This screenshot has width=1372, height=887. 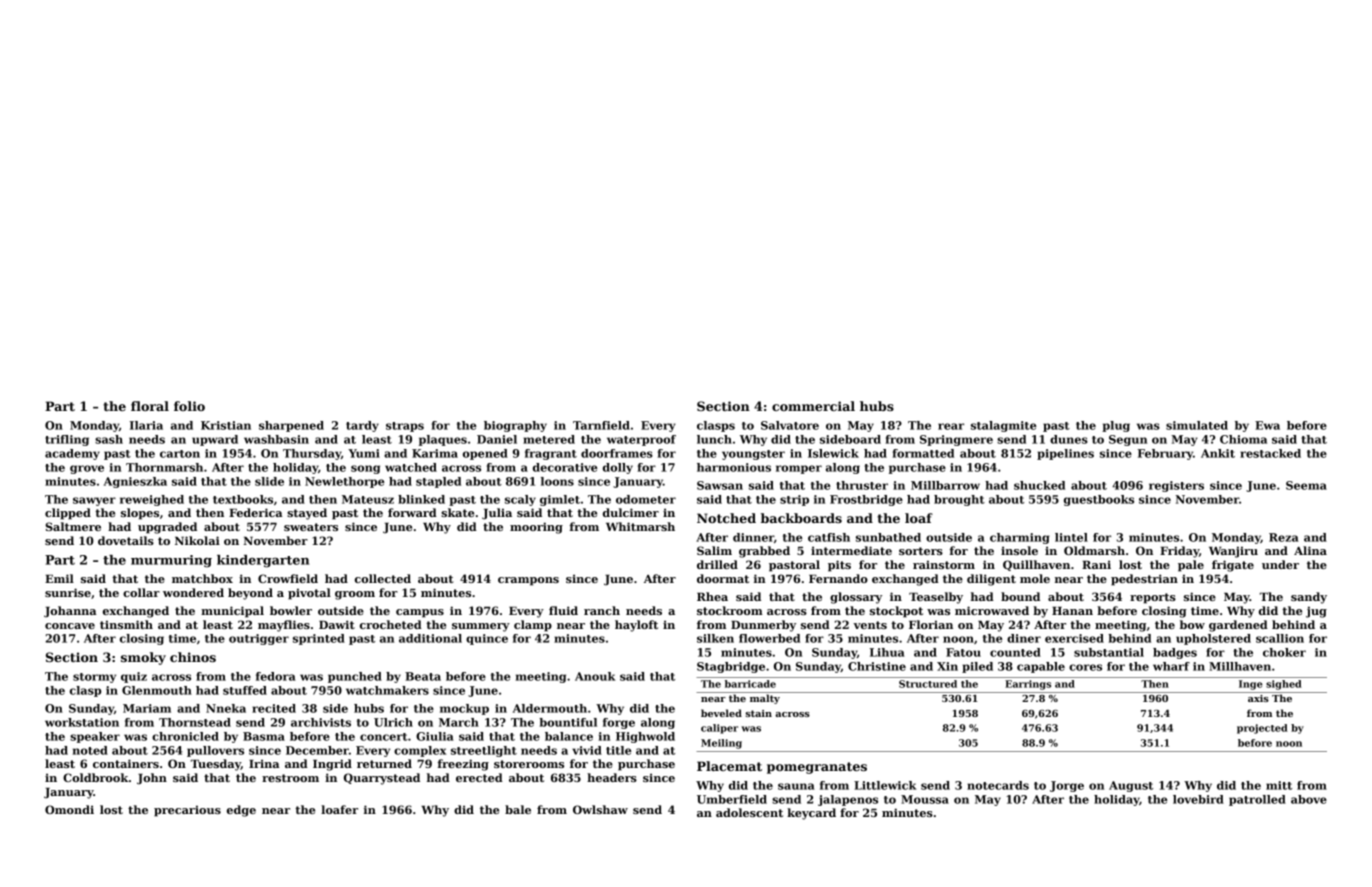 What do you see at coordinates (189, 406) in the screenshot?
I see `folio` at bounding box center [189, 406].
